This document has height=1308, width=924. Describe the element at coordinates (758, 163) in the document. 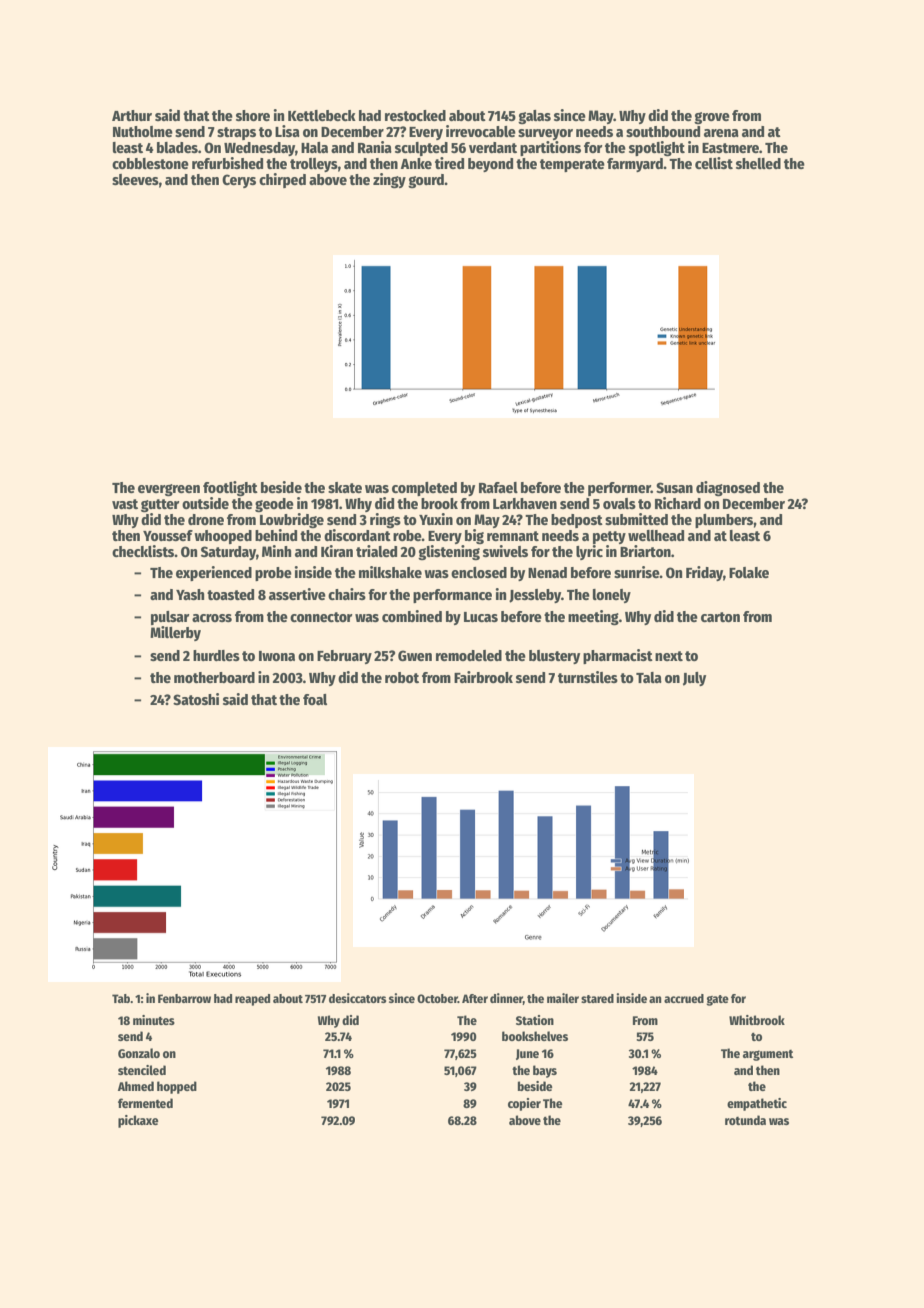

I see `shelled` at that location.
